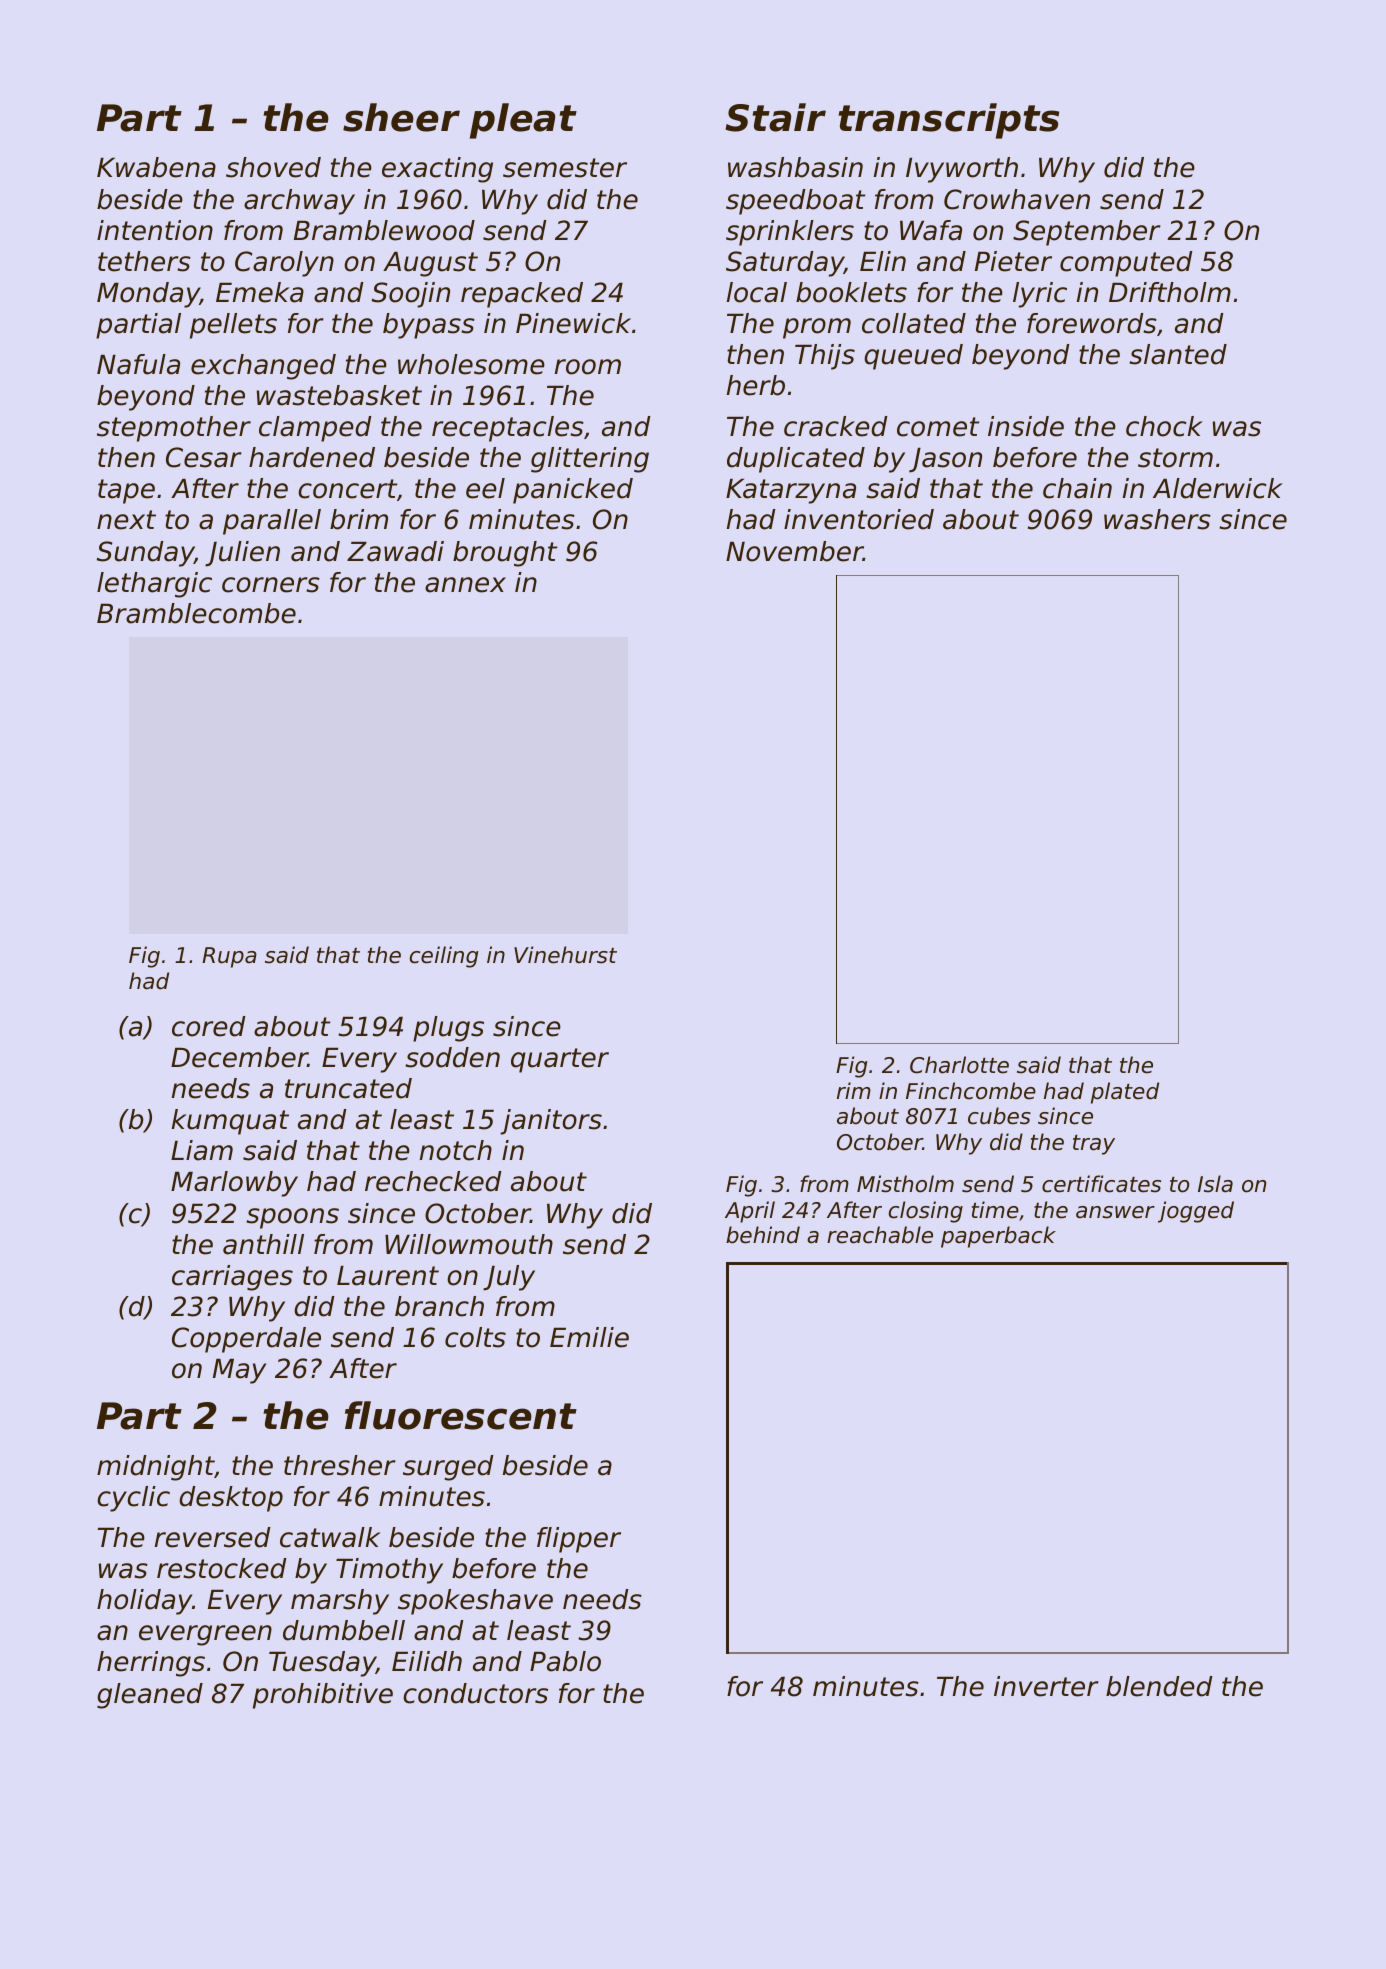 This document has width=1386, height=1969. Describe the element at coordinates (1046, 1686) in the document. I see `inverter` at that location.
